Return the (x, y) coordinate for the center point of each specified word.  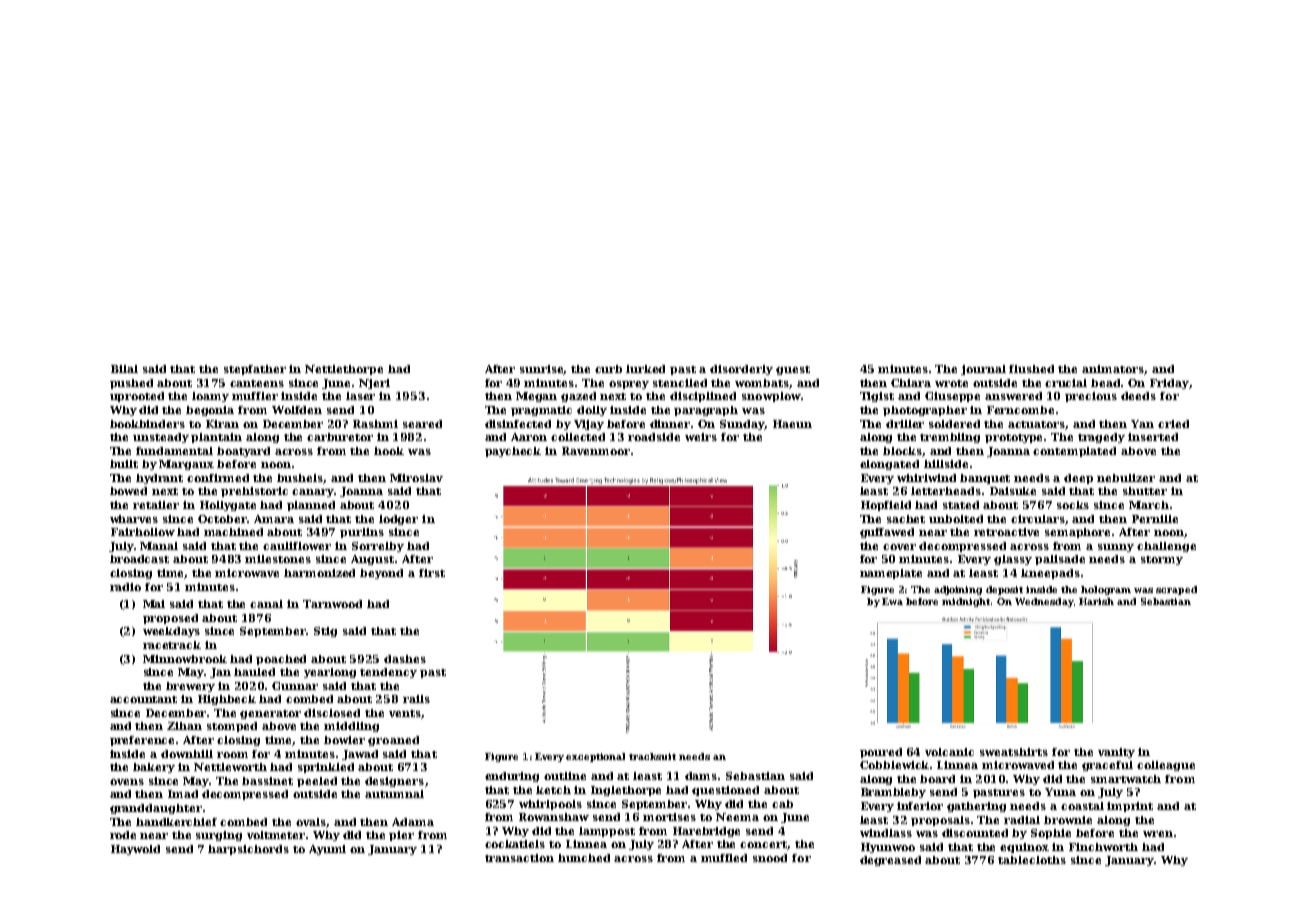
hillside (946, 464)
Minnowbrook (185, 659)
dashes (405, 659)
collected (578, 437)
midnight (966, 602)
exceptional (595, 757)
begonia (210, 411)
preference (142, 741)
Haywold (135, 850)
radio (125, 587)
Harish (1096, 601)
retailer (156, 505)
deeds (1138, 396)
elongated (889, 465)
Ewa (892, 601)
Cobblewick (894, 765)
